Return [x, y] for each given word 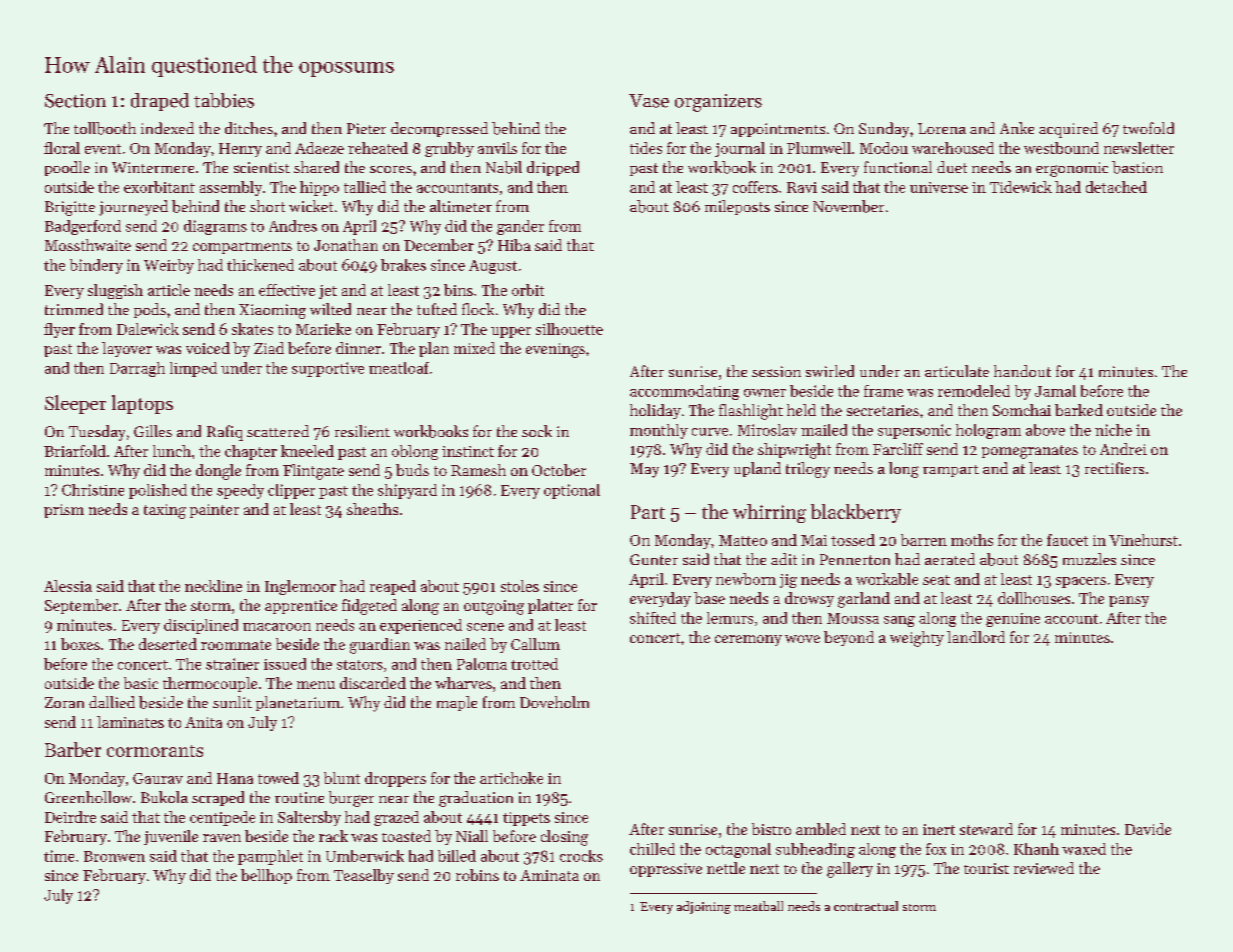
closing [564, 838]
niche [1113, 430]
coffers [755, 187]
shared [316, 167]
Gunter [654, 559]
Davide [1148, 829]
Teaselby [364, 876]
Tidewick [1021, 187]
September [81, 606]
